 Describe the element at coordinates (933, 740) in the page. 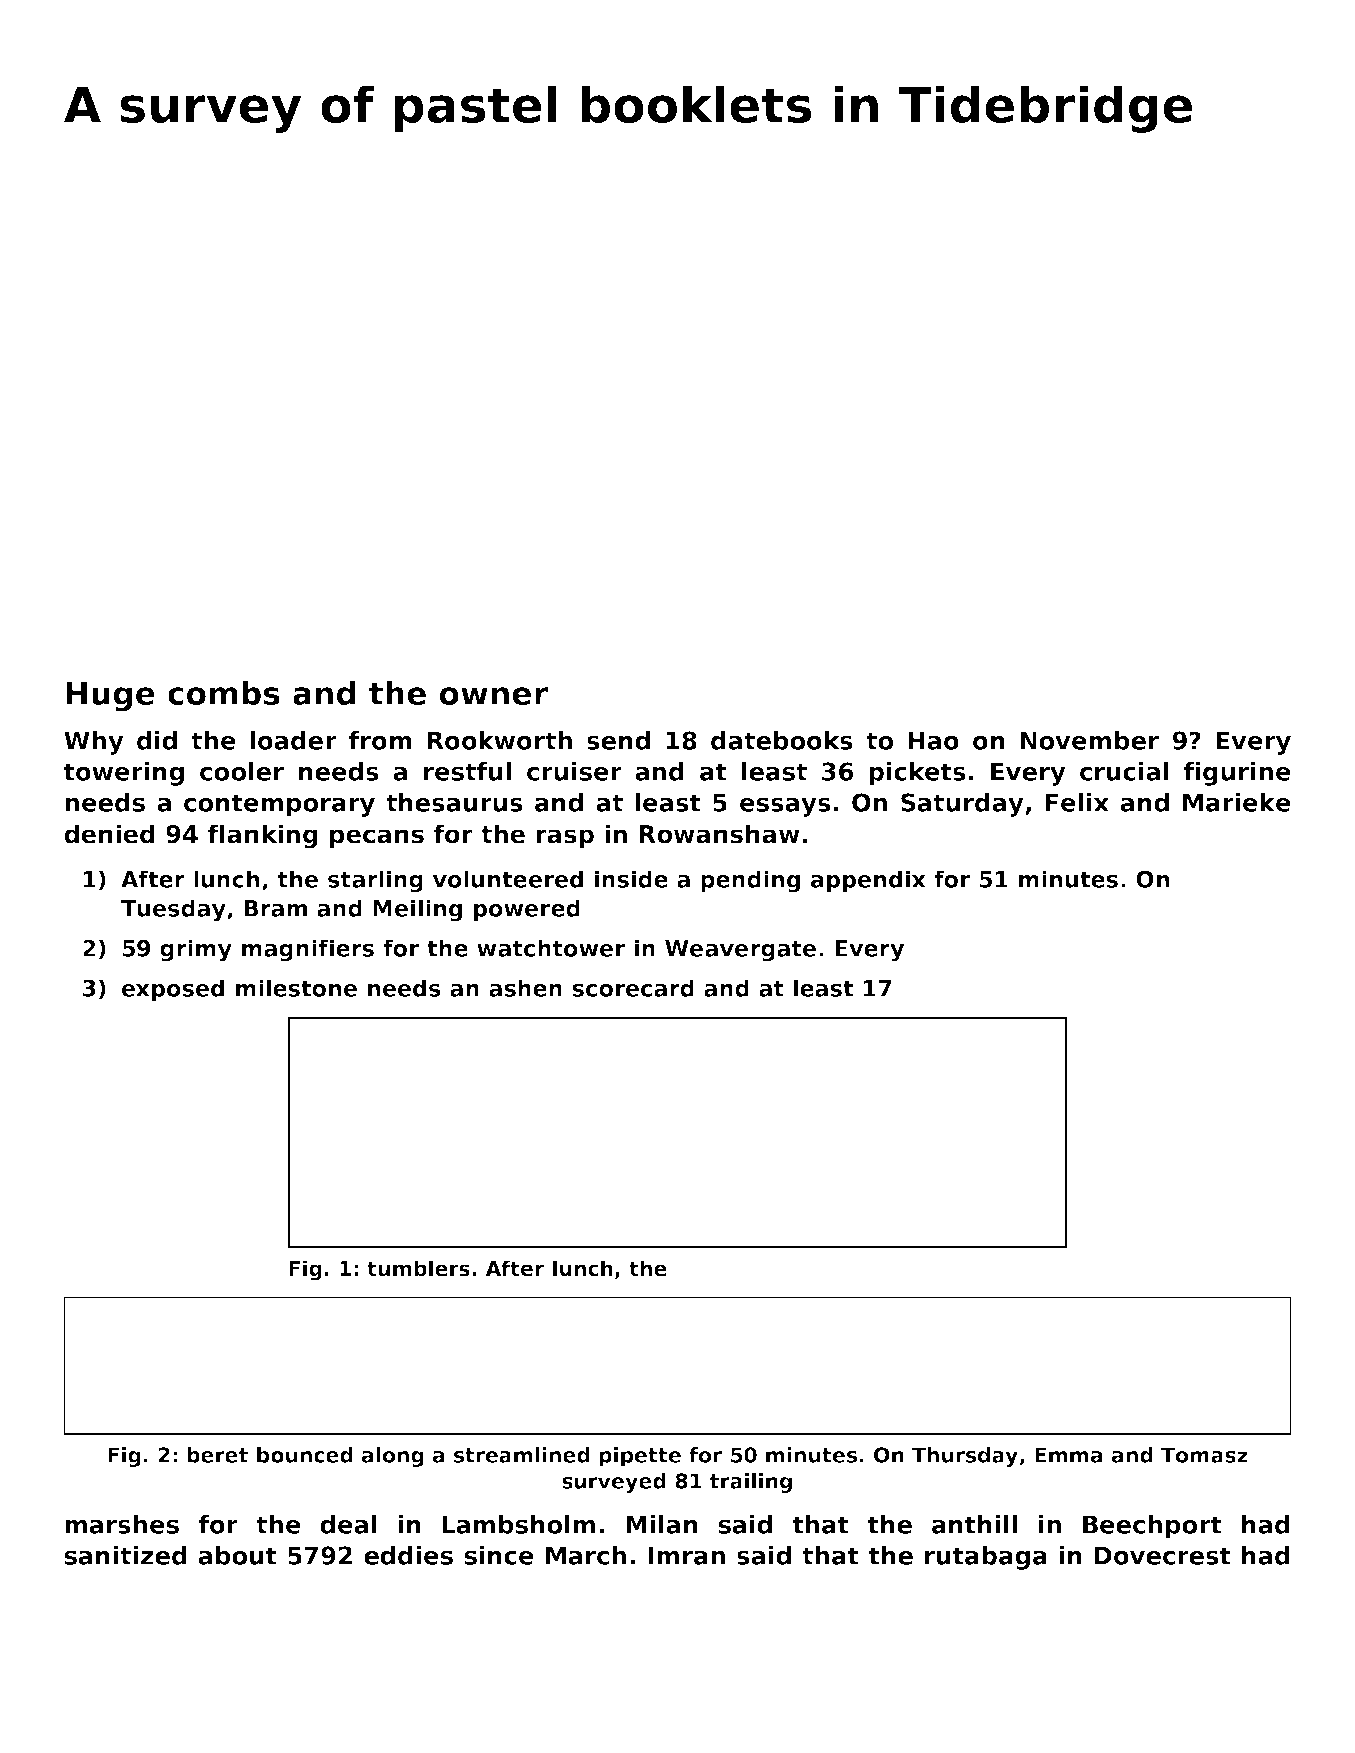

I see `Hao` at that location.
